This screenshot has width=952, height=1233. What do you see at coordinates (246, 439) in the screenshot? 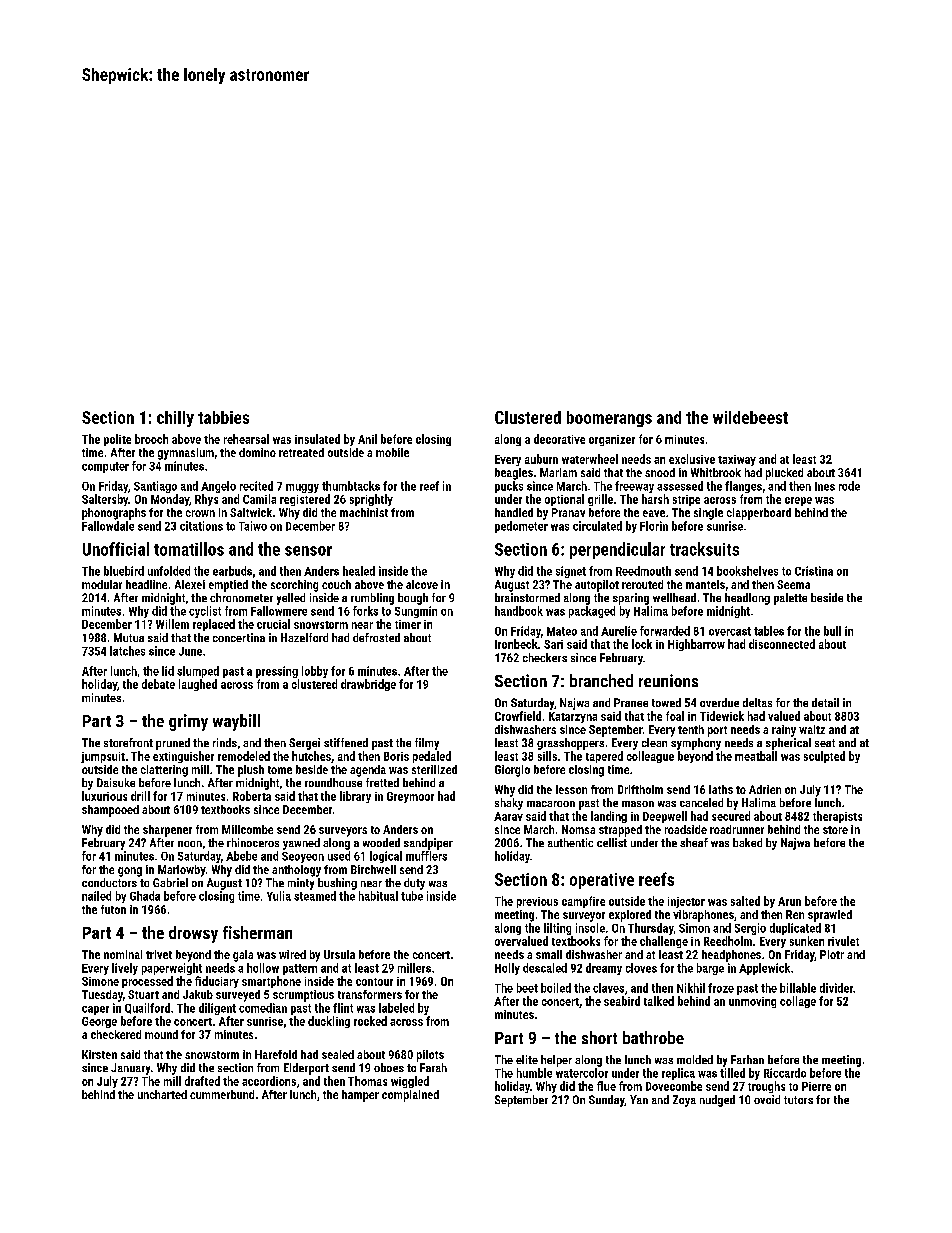
I see `rehearsal` at bounding box center [246, 439].
